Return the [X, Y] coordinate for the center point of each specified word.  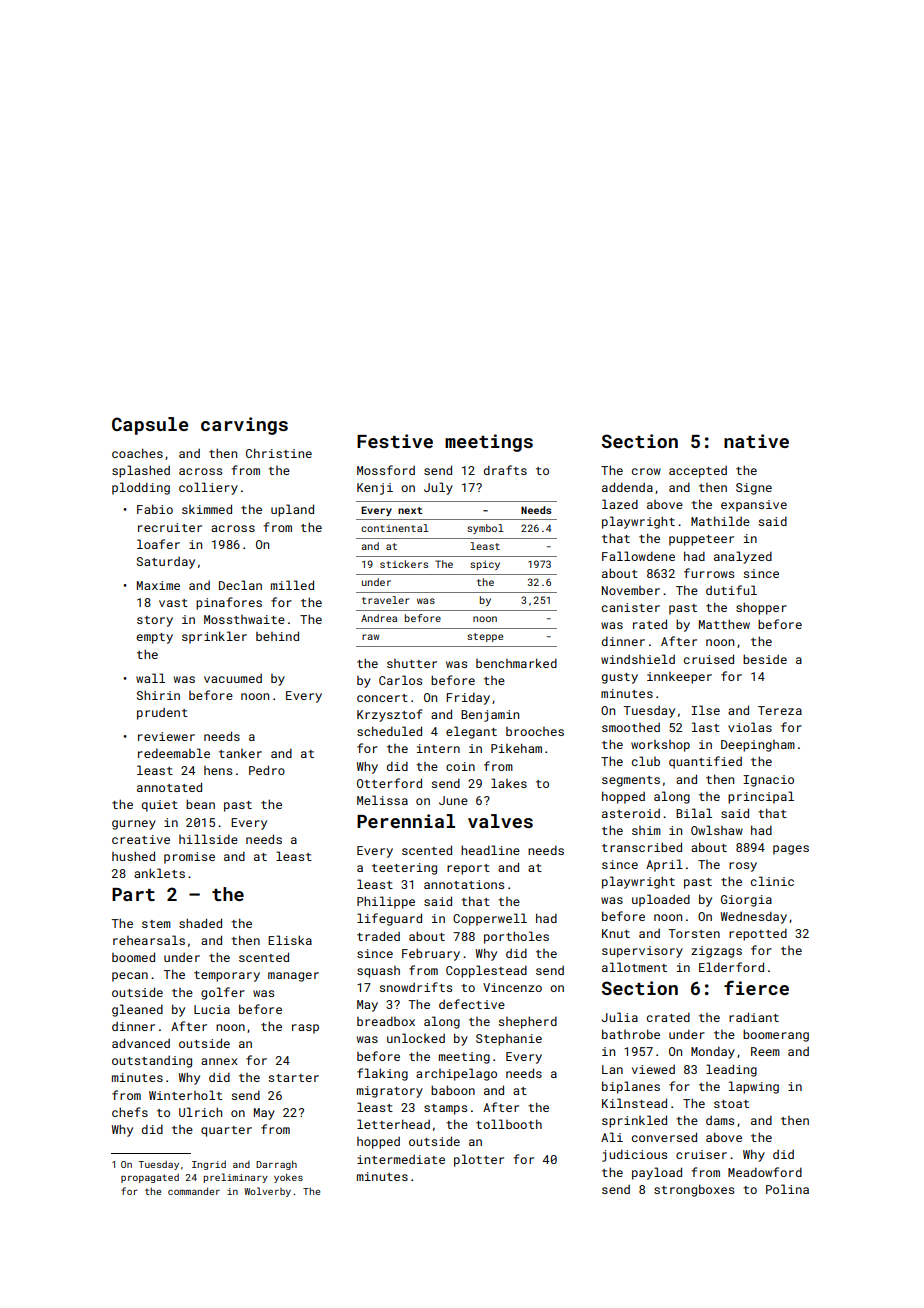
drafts [505, 470]
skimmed [207, 509]
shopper [761, 608]
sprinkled [634, 1121]
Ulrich [200, 1112]
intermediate [401, 1159]
